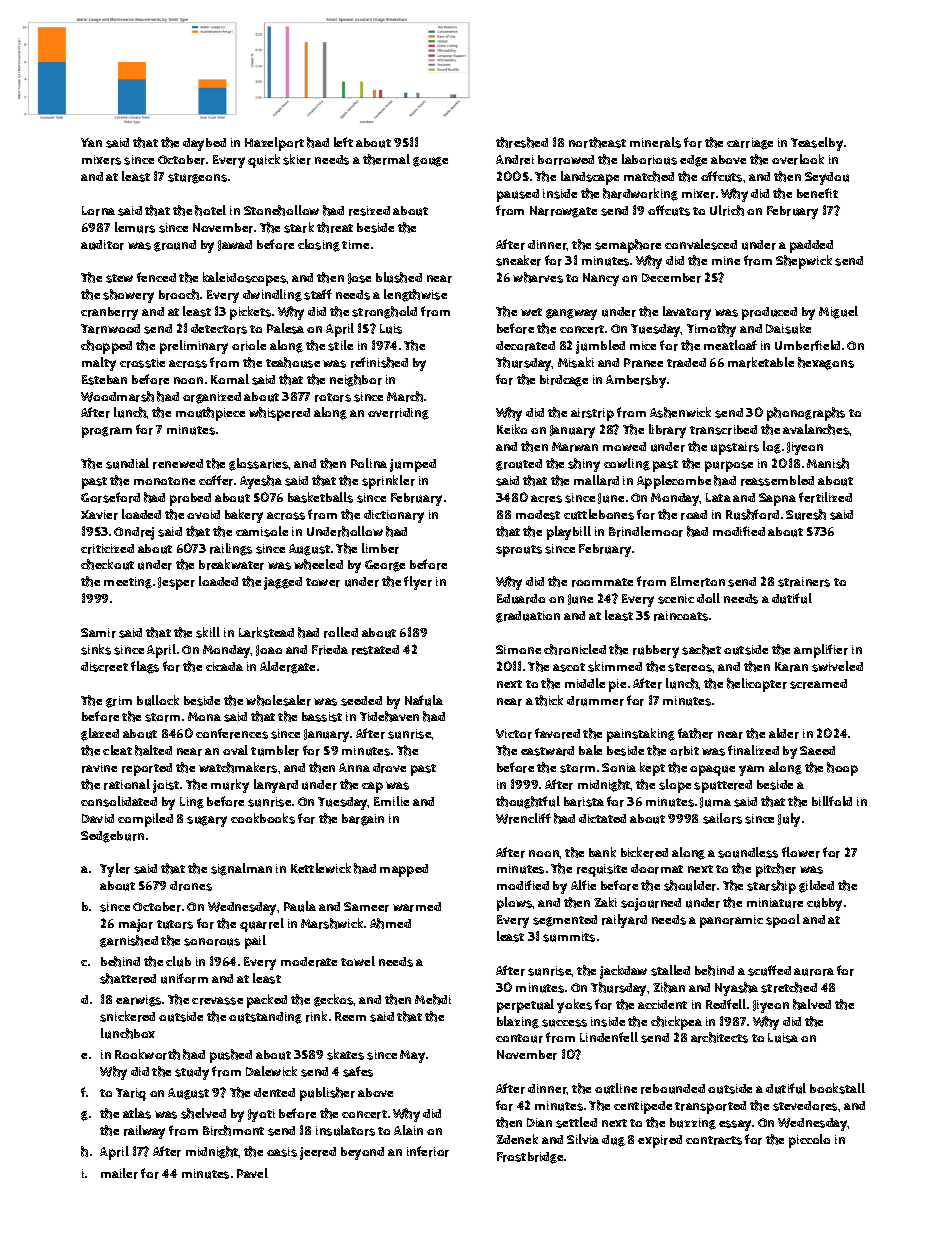 Image resolution: width=952 pixels, height=1233 pixels. What do you see at coordinates (811, 246) in the image?
I see `padded` at bounding box center [811, 246].
